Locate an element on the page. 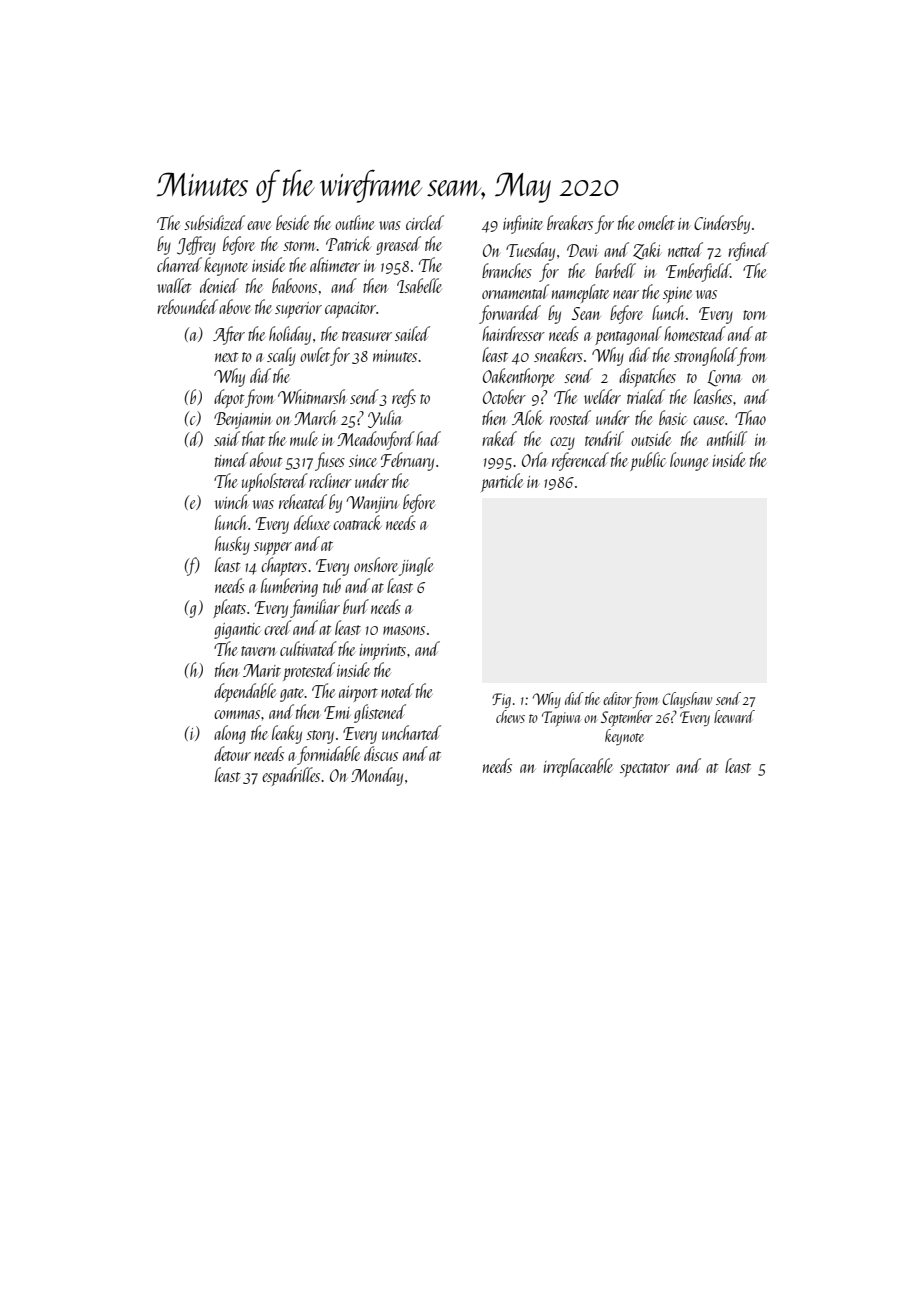  sailed is located at coordinates (412, 333).
